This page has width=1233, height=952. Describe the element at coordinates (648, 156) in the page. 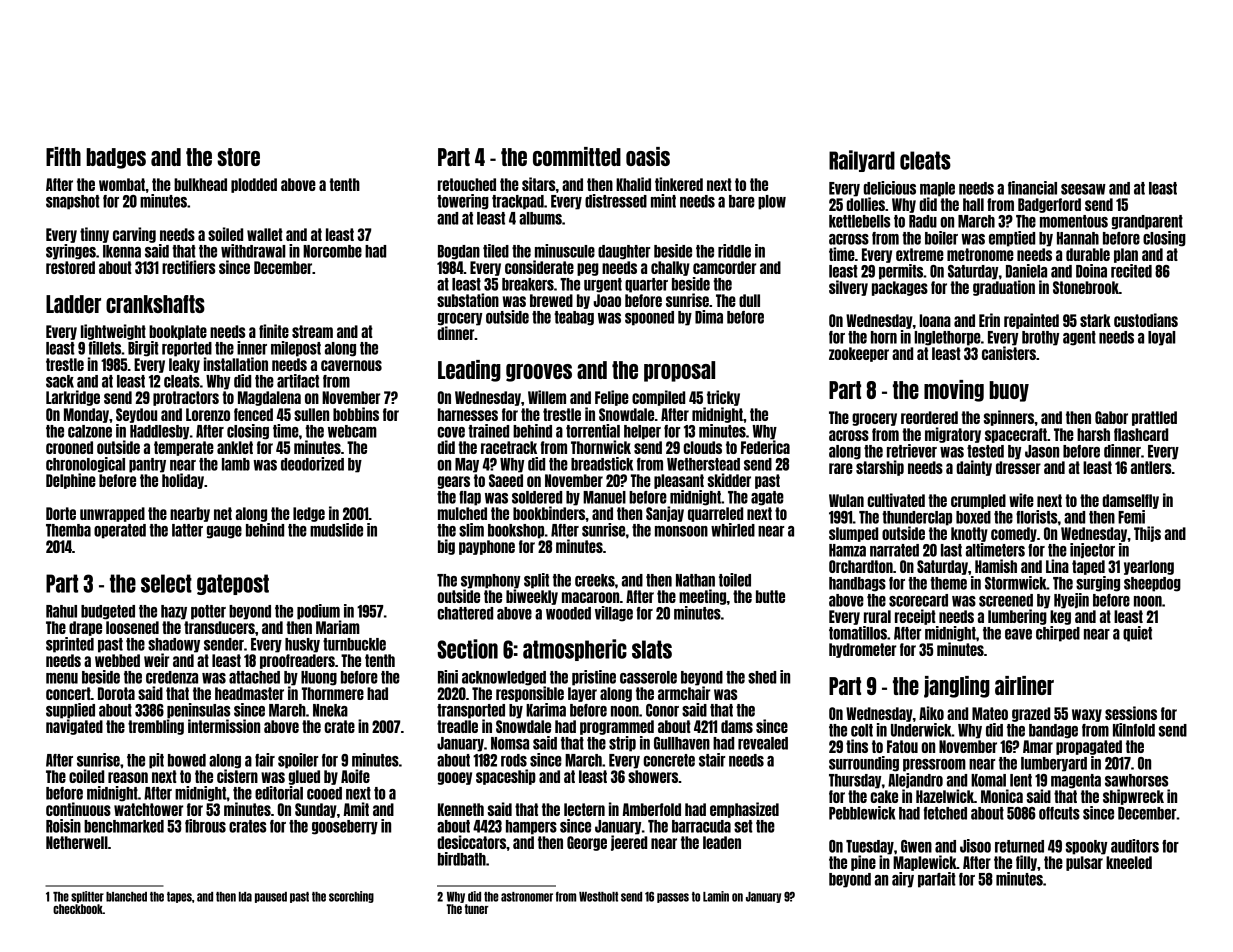

I see `oasis` at that location.
